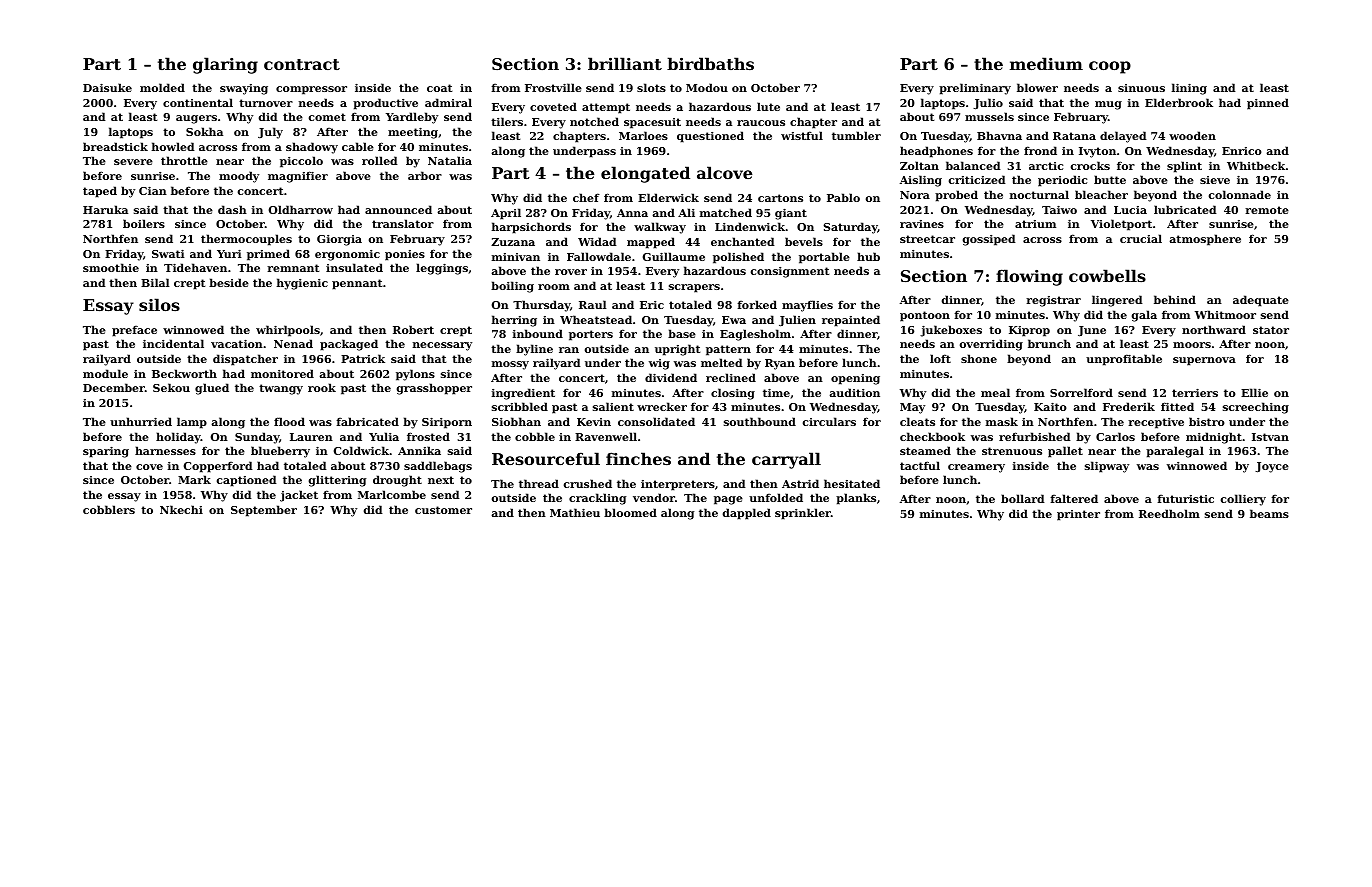 This image has width=1372, height=887. Describe the element at coordinates (194, 479) in the image. I see `Mark` at that location.
